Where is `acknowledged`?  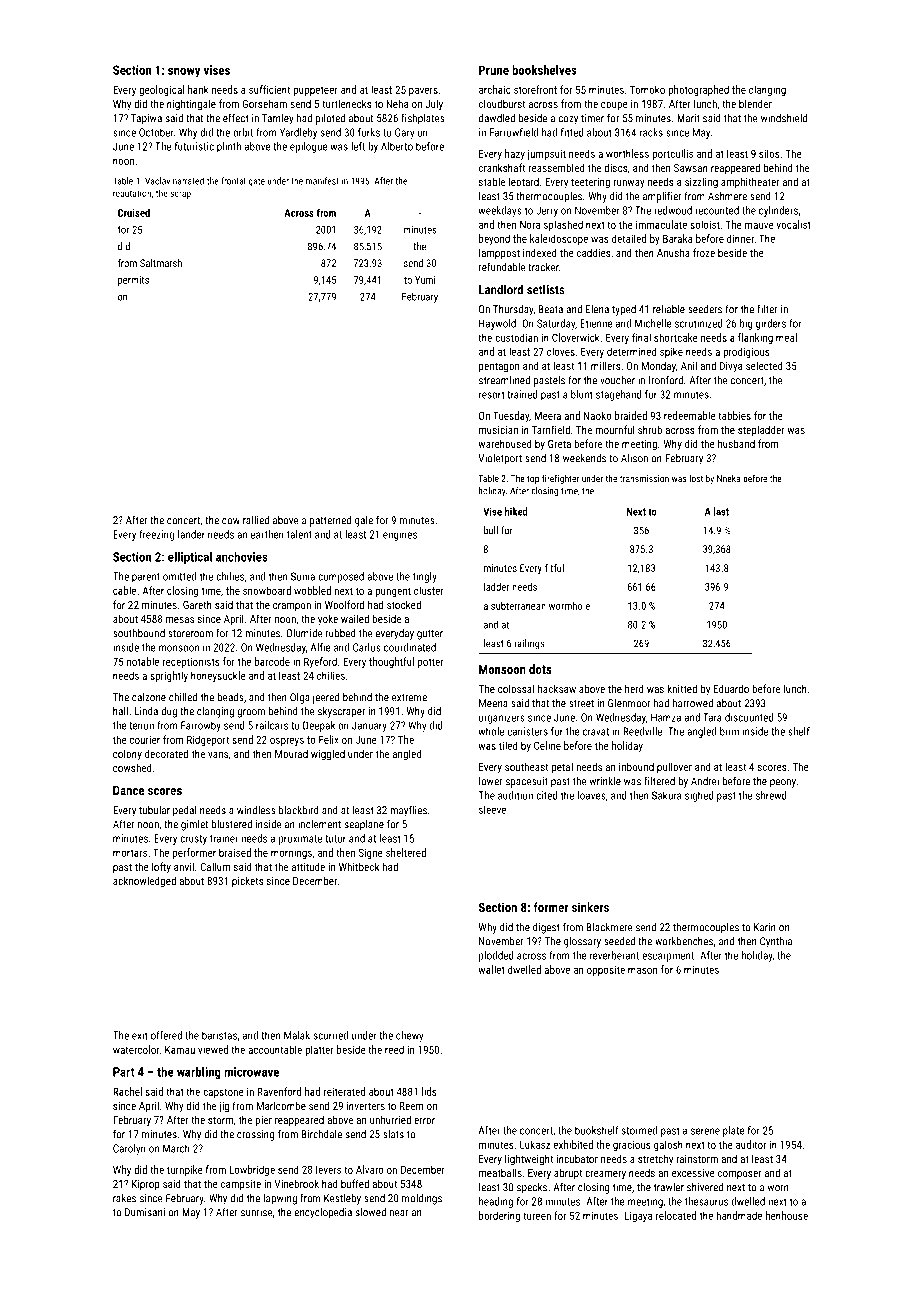
acknowledged is located at coordinates (144, 882).
